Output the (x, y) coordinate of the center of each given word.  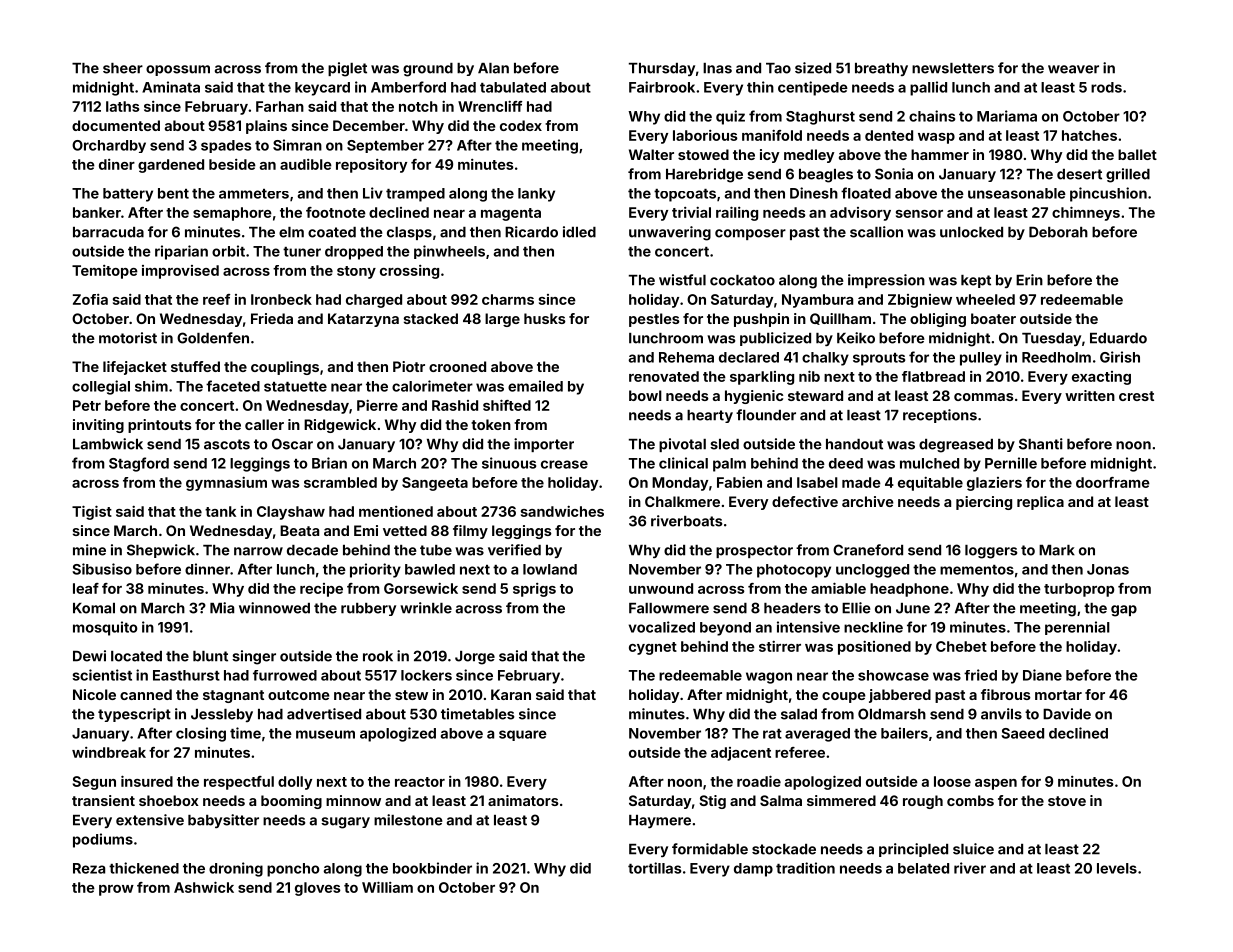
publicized (775, 339)
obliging (938, 320)
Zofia (90, 299)
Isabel (817, 482)
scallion (876, 232)
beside (232, 164)
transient (103, 800)
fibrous (1006, 694)
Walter (651, 154)
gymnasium (226, 484)
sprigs (534, 590)
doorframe (1113, 482)
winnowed (274, 608)
